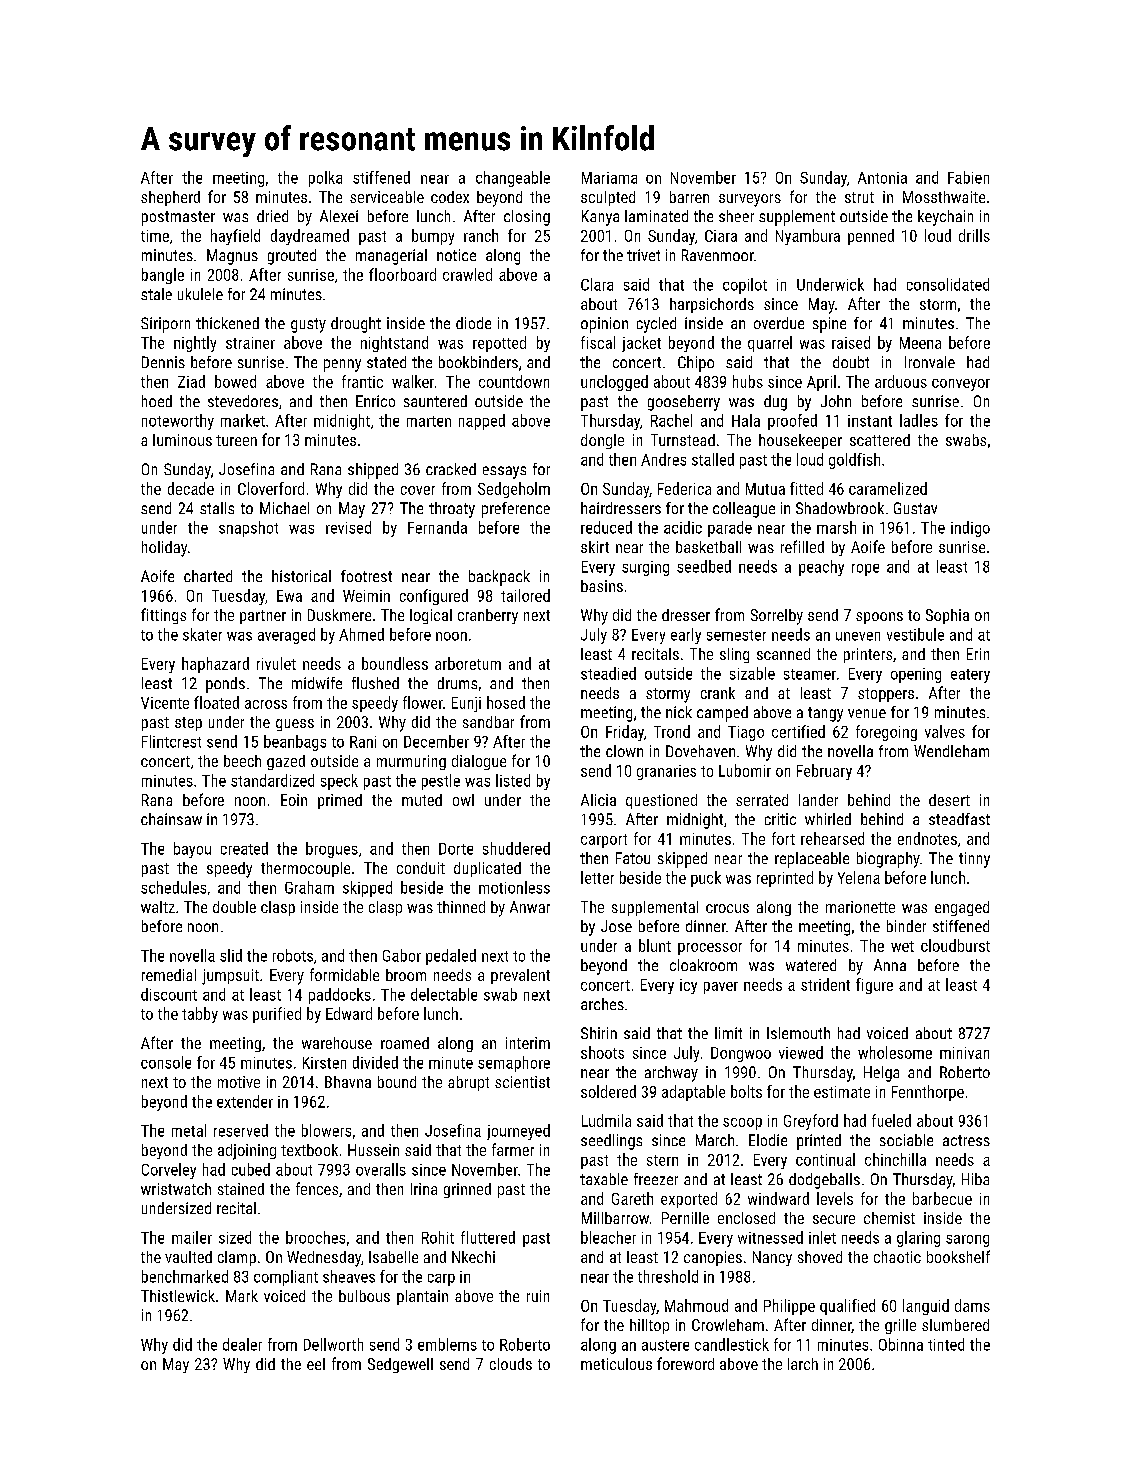 The height and width of the screenshot is (1463, 1131). I want to click on divided, so click(375, 1062).
